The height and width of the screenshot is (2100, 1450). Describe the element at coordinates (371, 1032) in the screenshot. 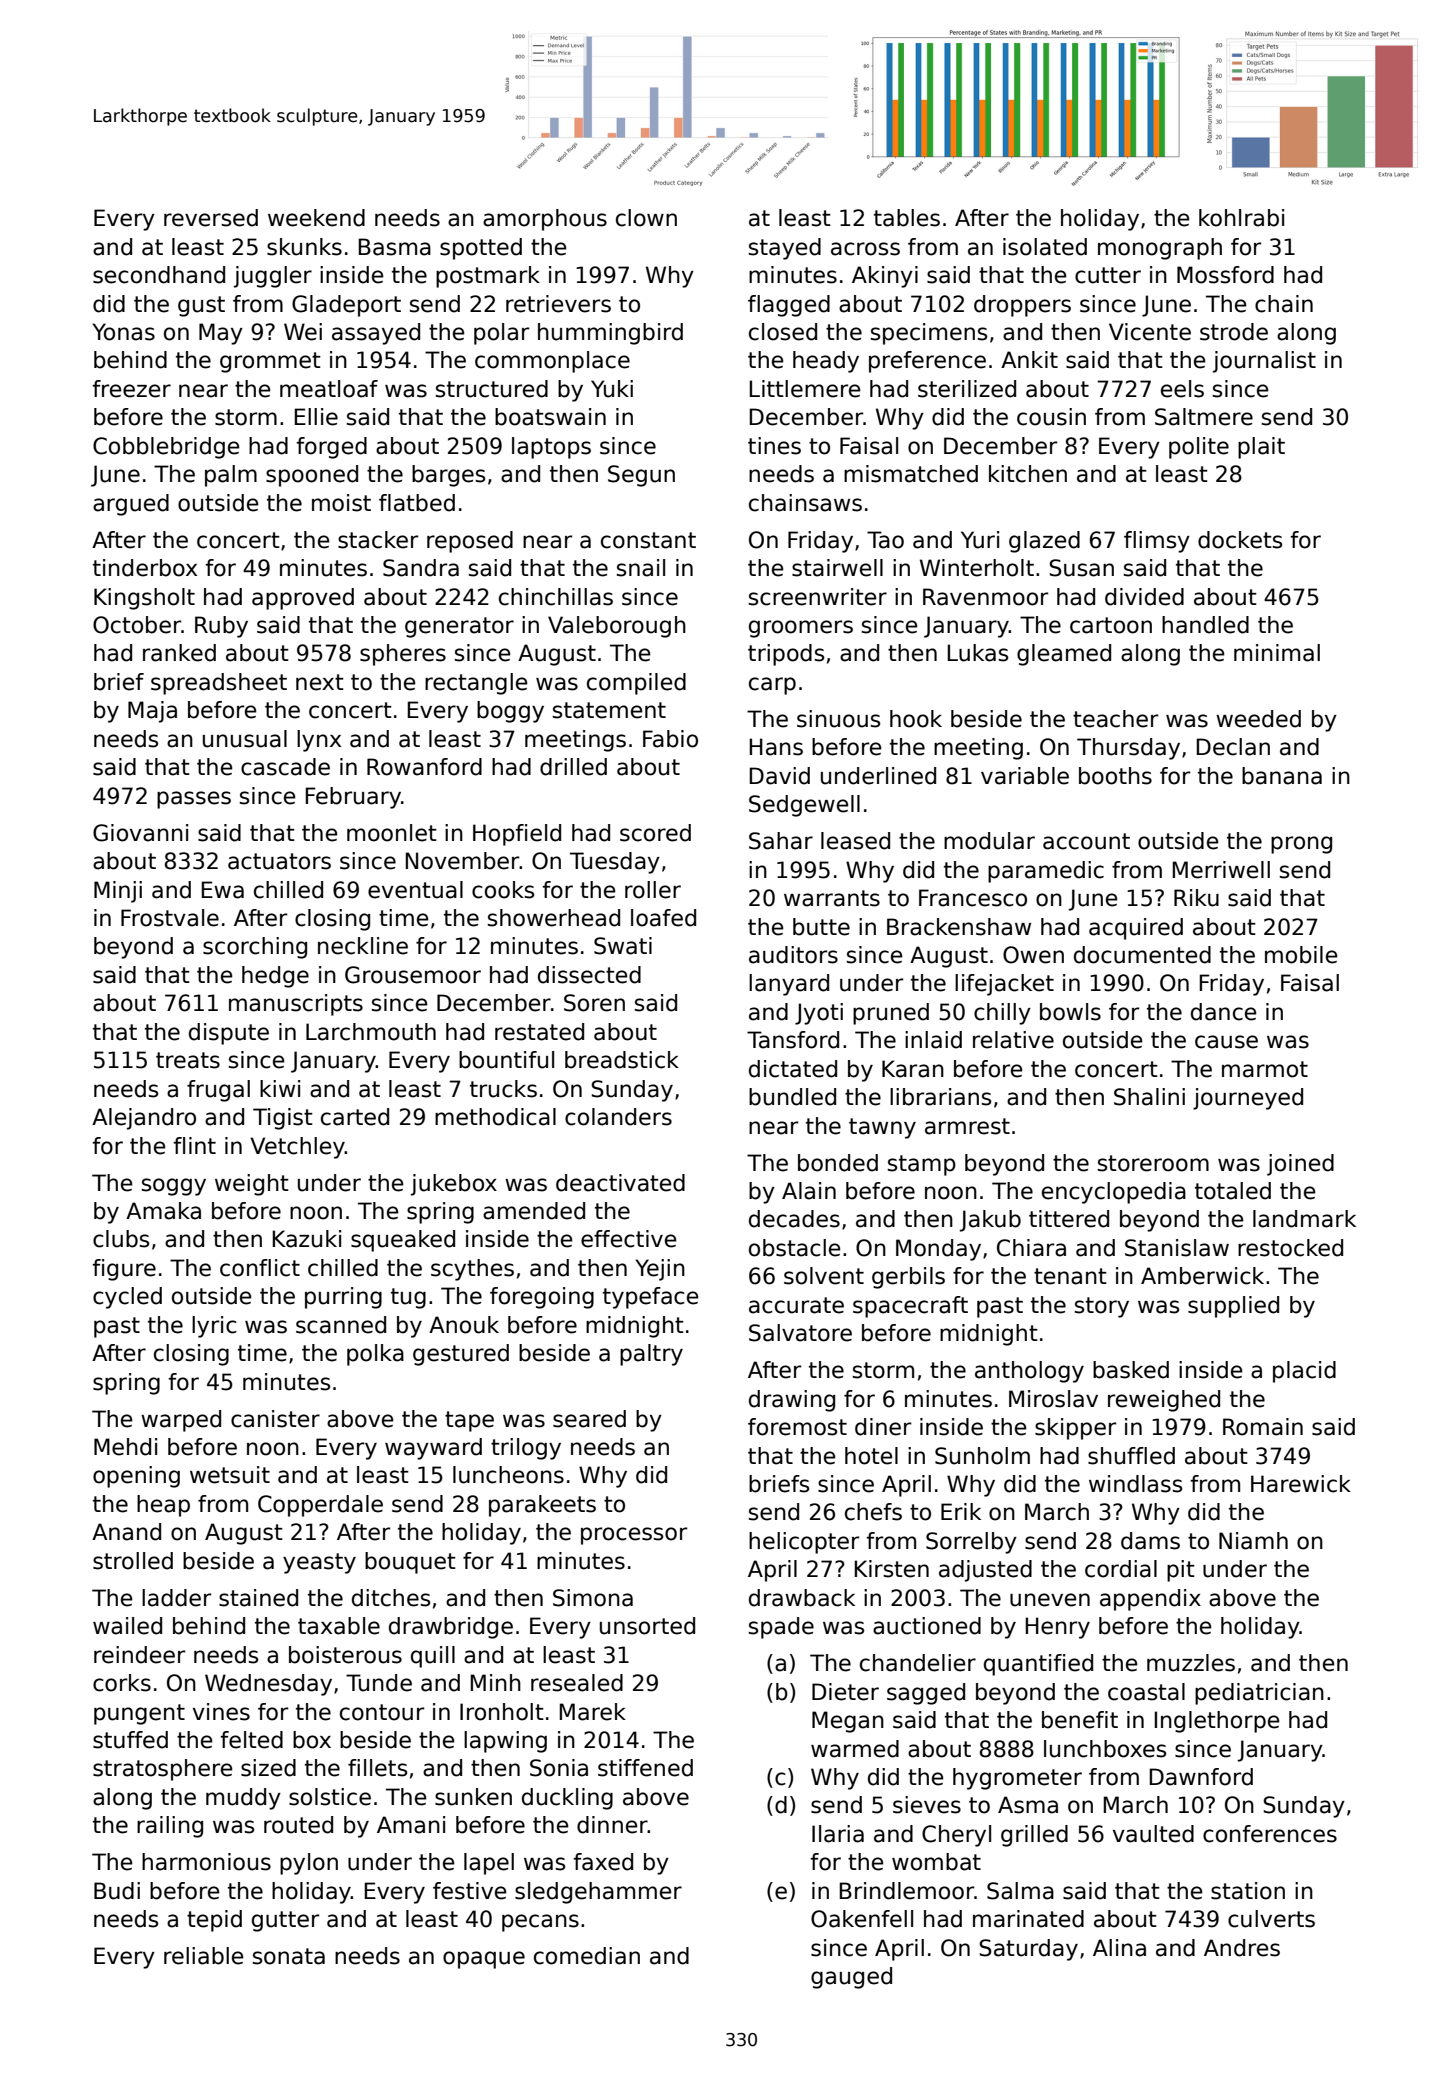

I see `Larchmouth` at that location.
